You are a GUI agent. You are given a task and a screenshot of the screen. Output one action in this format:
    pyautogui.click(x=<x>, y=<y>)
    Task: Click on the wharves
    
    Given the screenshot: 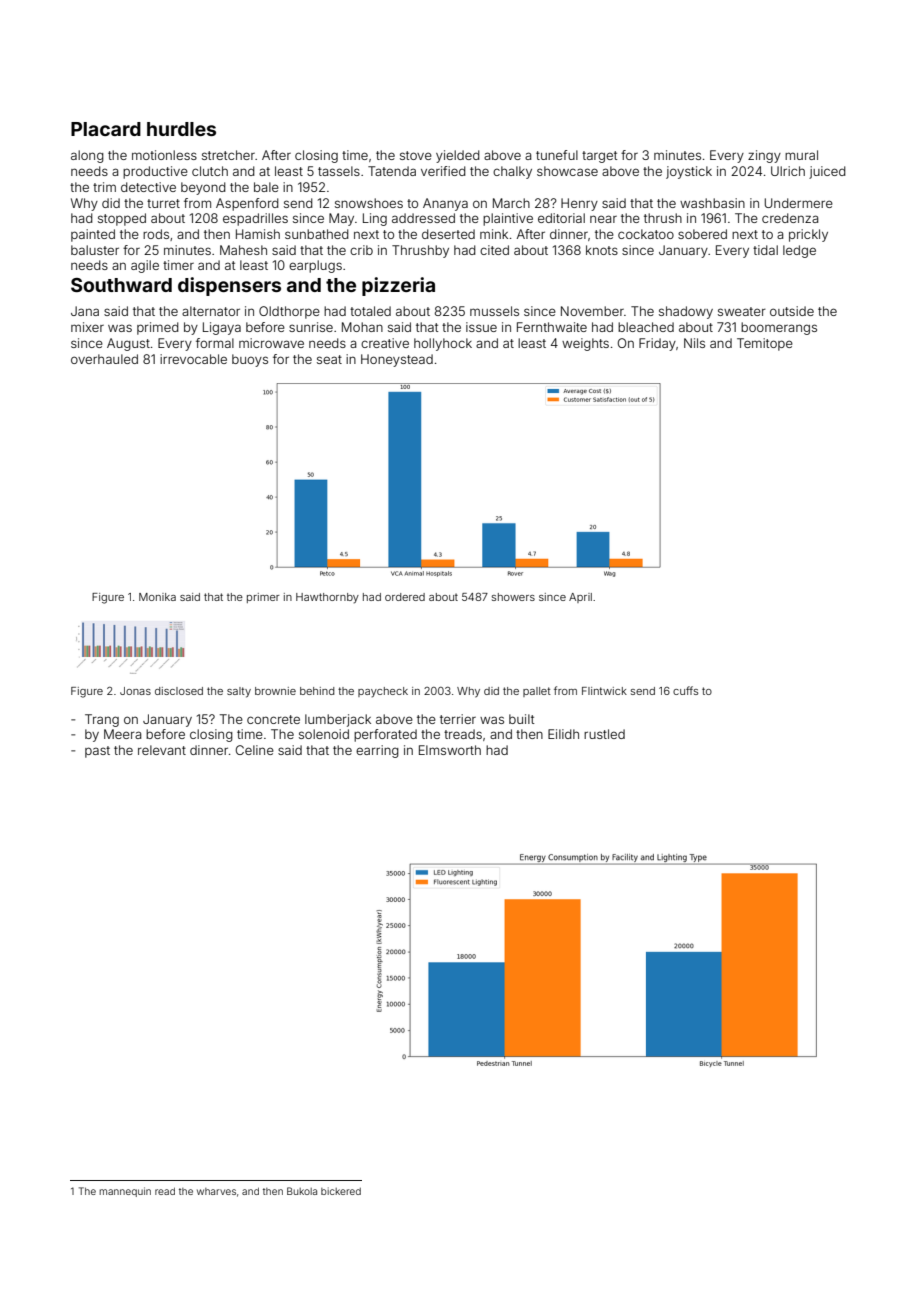 What is the action you would take?
    pyautogui.click(x=216, y=1191)
